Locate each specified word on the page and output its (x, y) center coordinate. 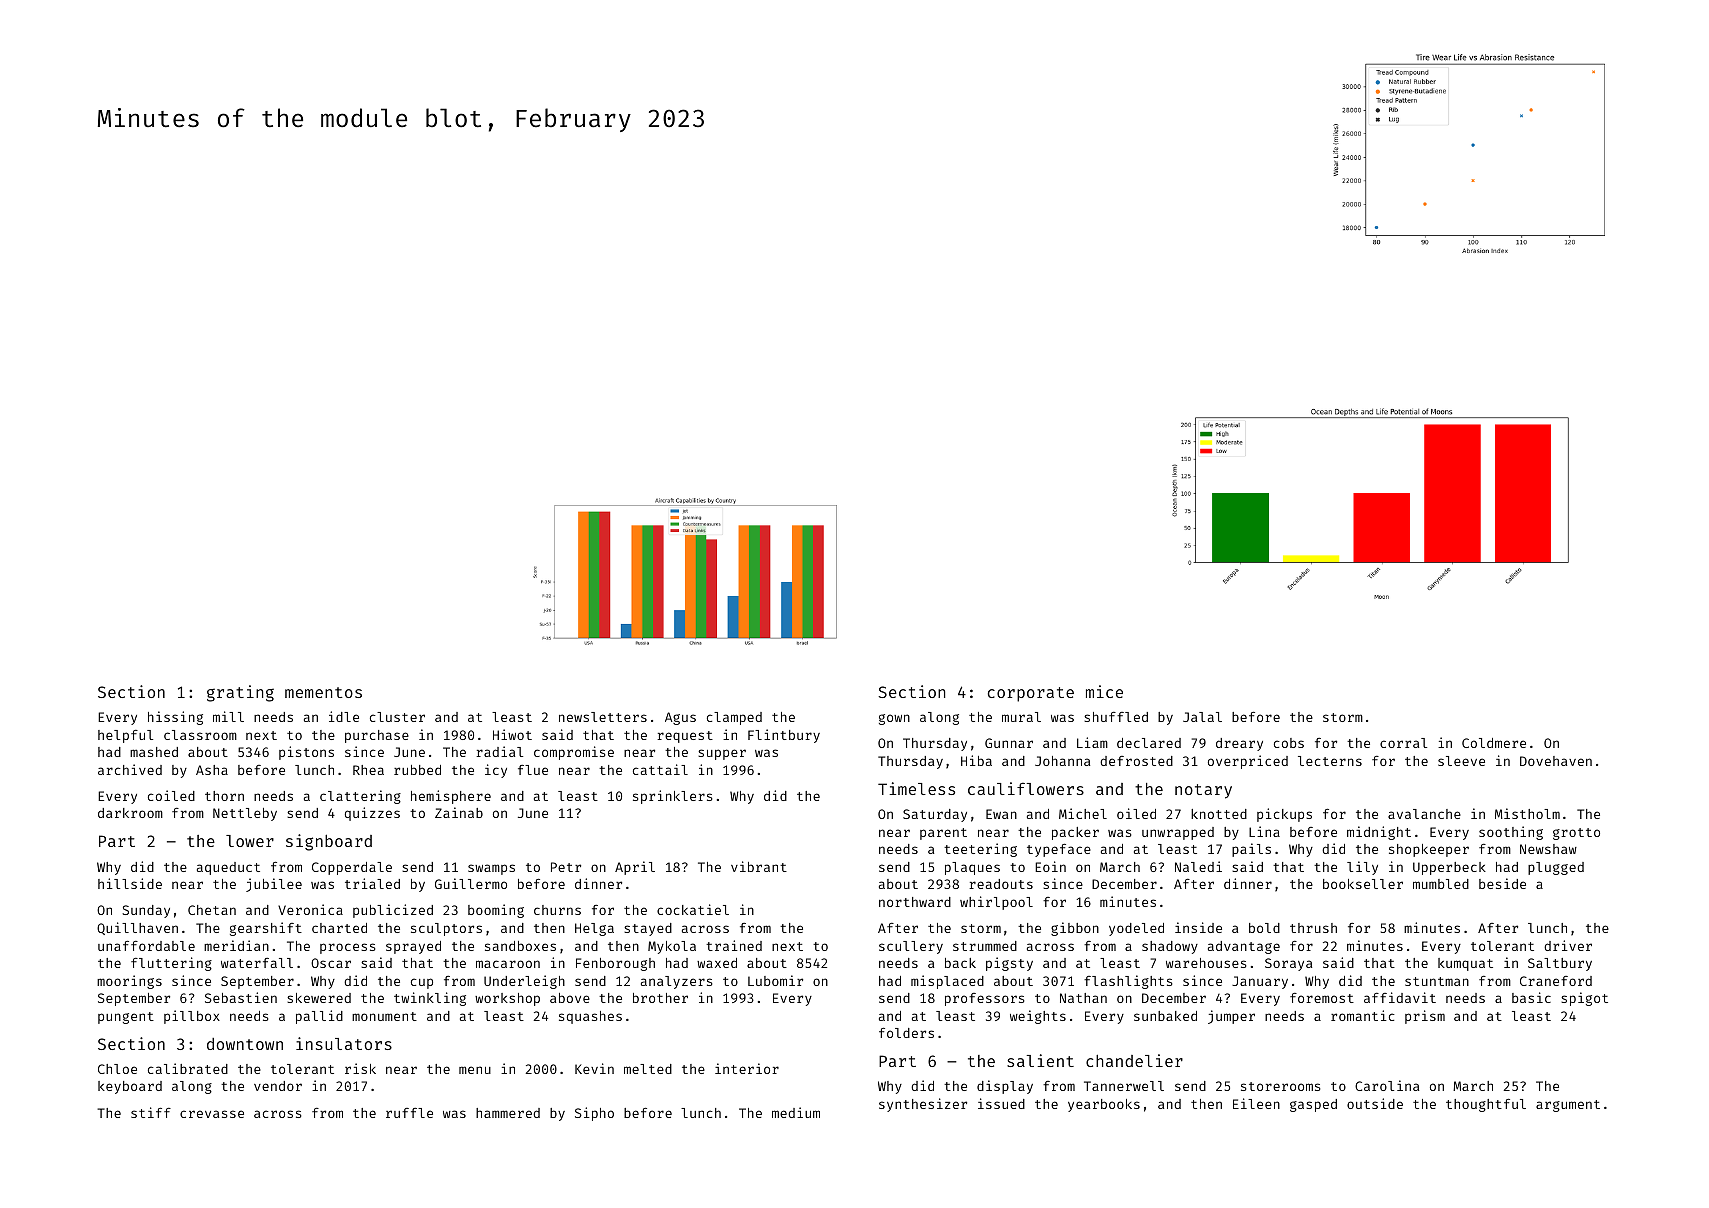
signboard (329, 842)
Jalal (1202, 717)
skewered (319, 998)
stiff (151, 1112)
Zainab (459, 812)
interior (747, 1068)
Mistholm (1527, 813)
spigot (1584, 999)
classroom (200, 735)
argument (1568, 1106)
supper (722, 754)
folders (906, 1033)
